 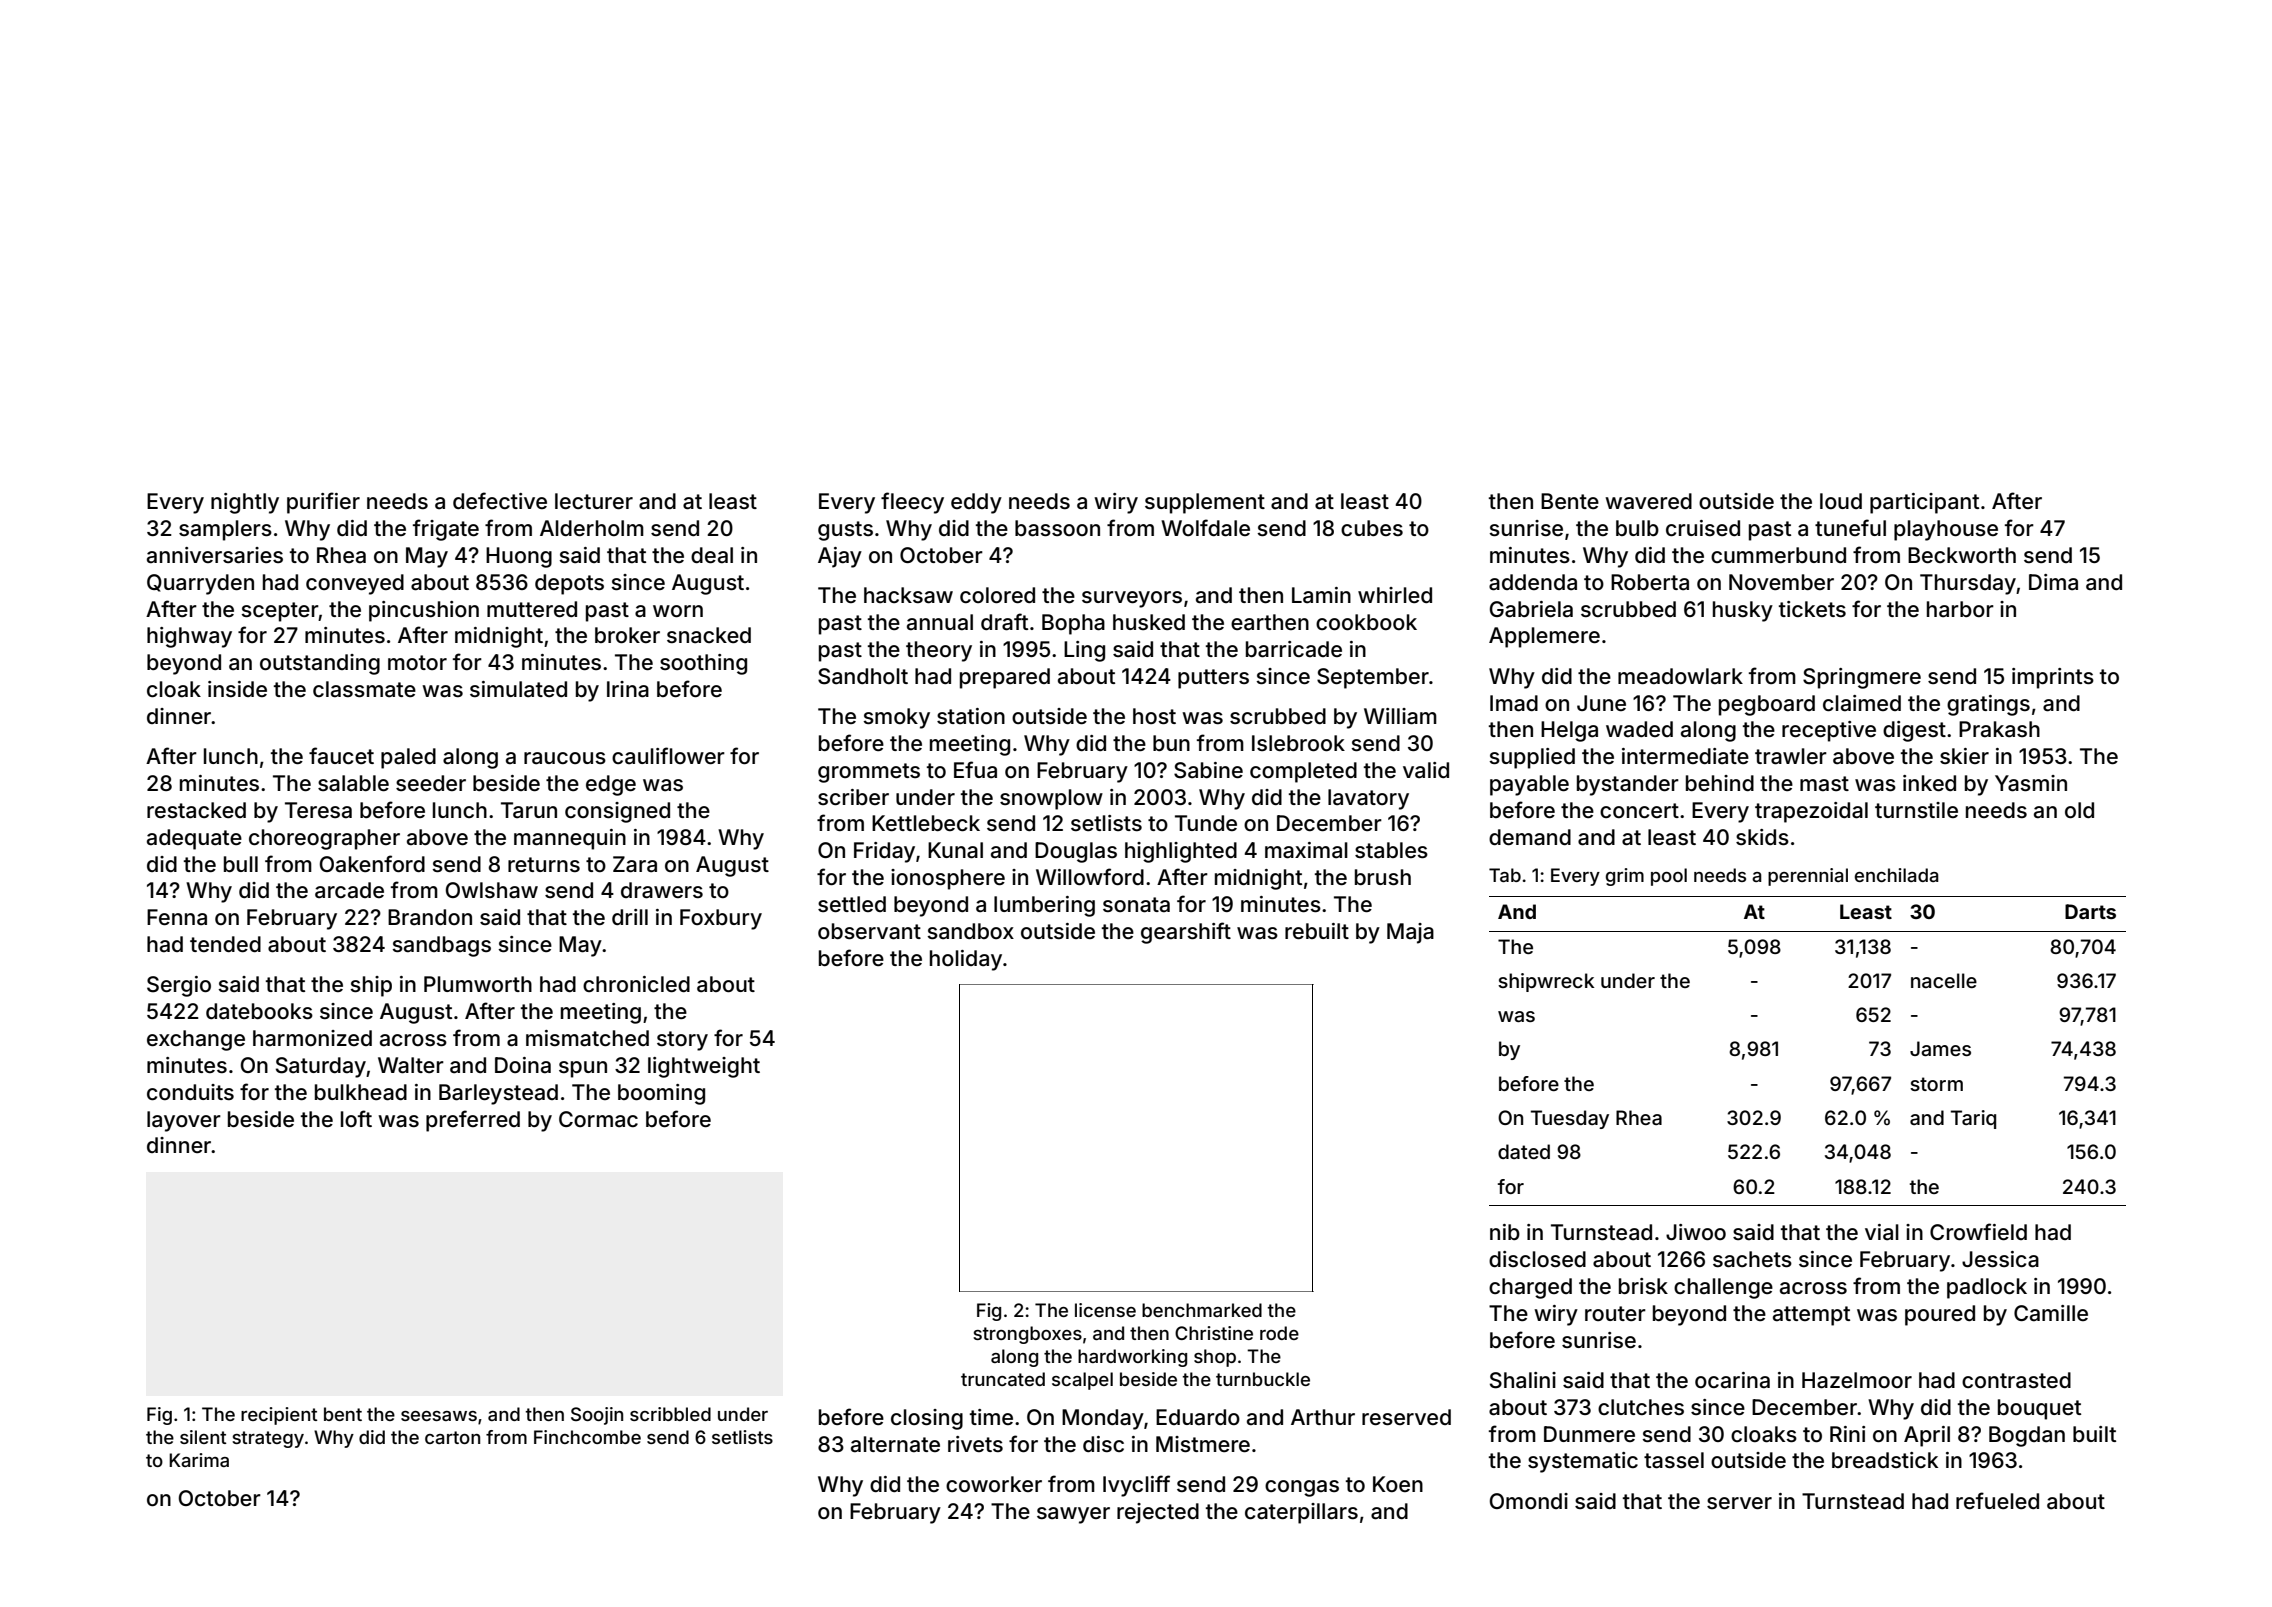 What do you see at coordinates (1940, 1315) in the screenshot?
I see `poured` at bounding box center [1940, 1315].
